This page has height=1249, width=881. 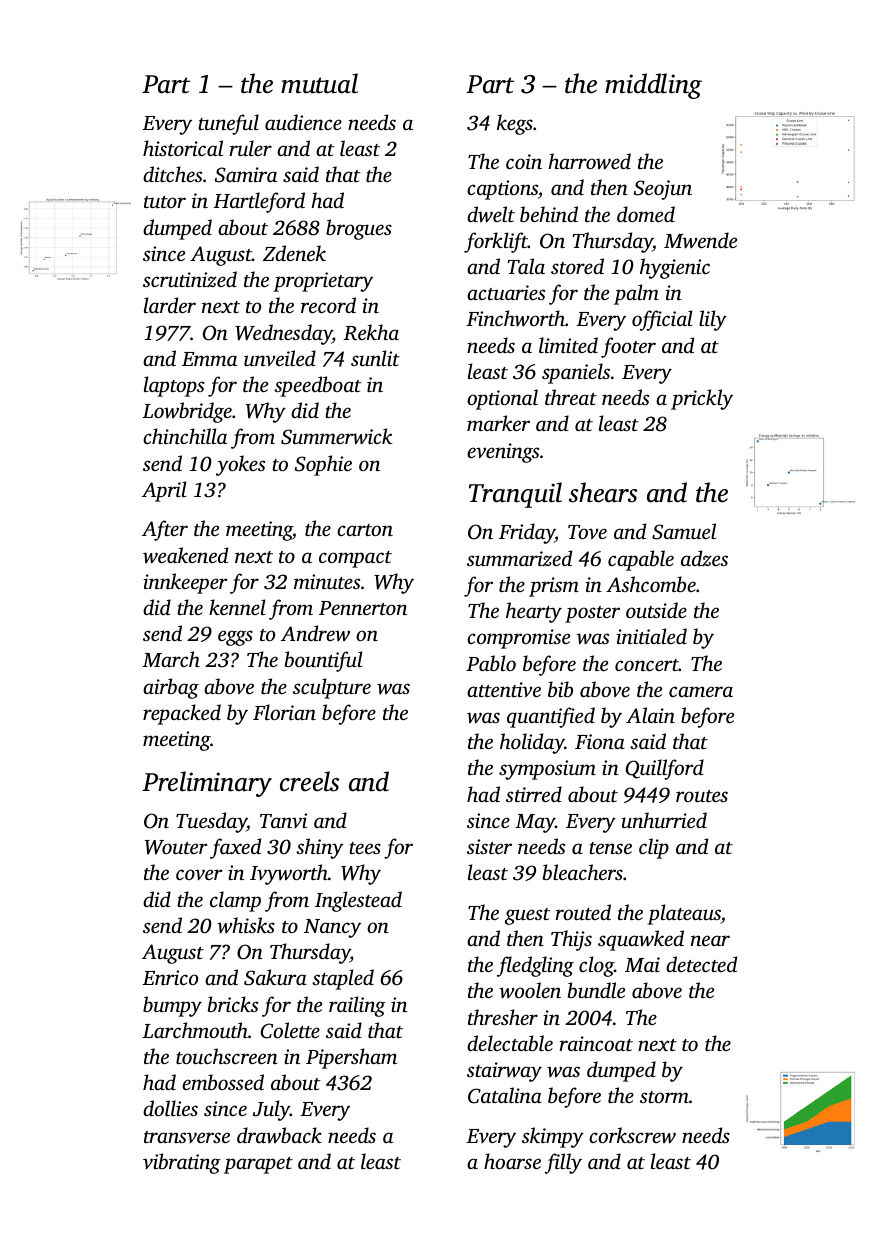 I want to click on Hartleford, so click(x=259, y=202).
